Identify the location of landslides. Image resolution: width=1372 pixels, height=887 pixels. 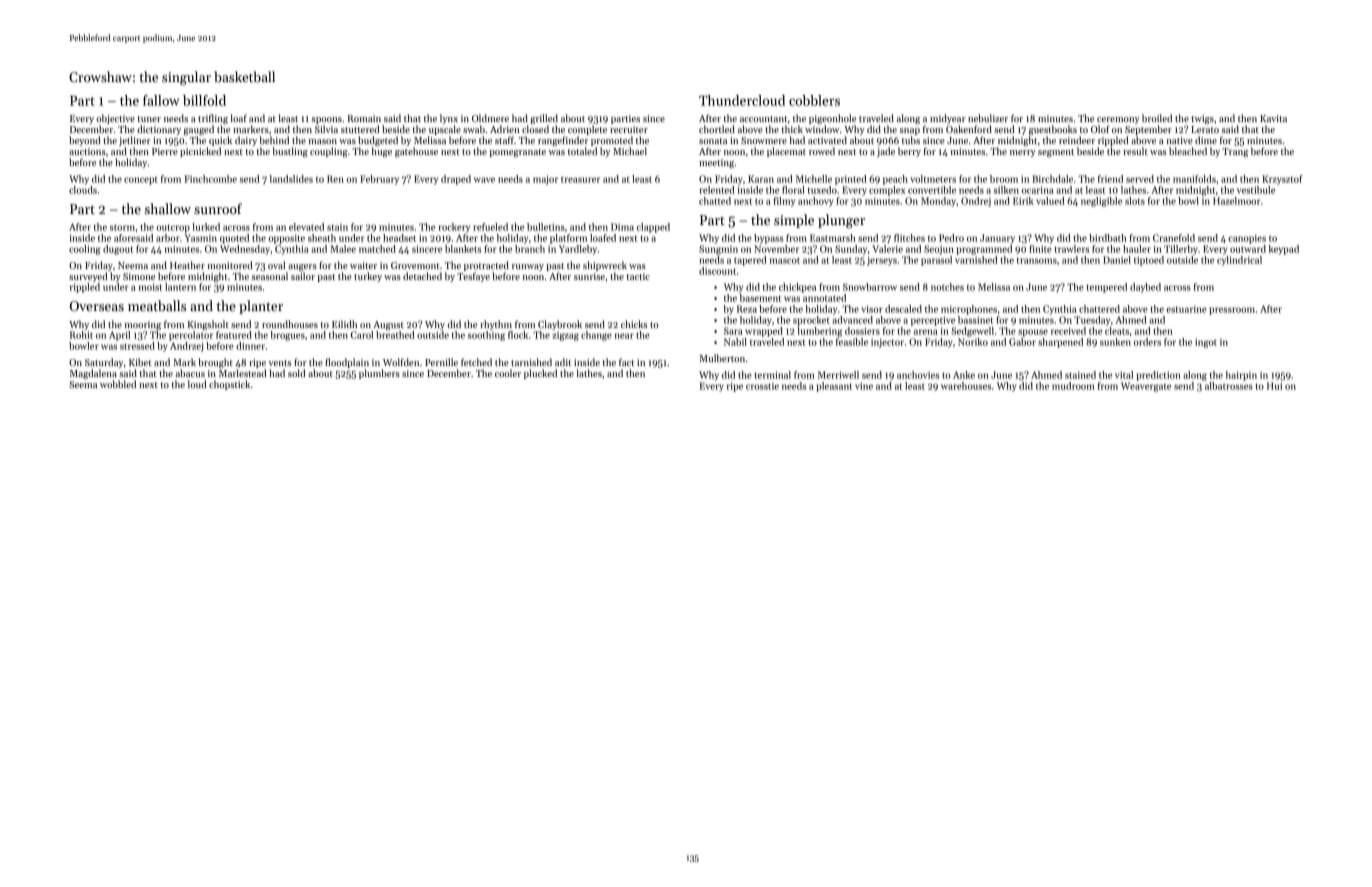
(291, 179).
